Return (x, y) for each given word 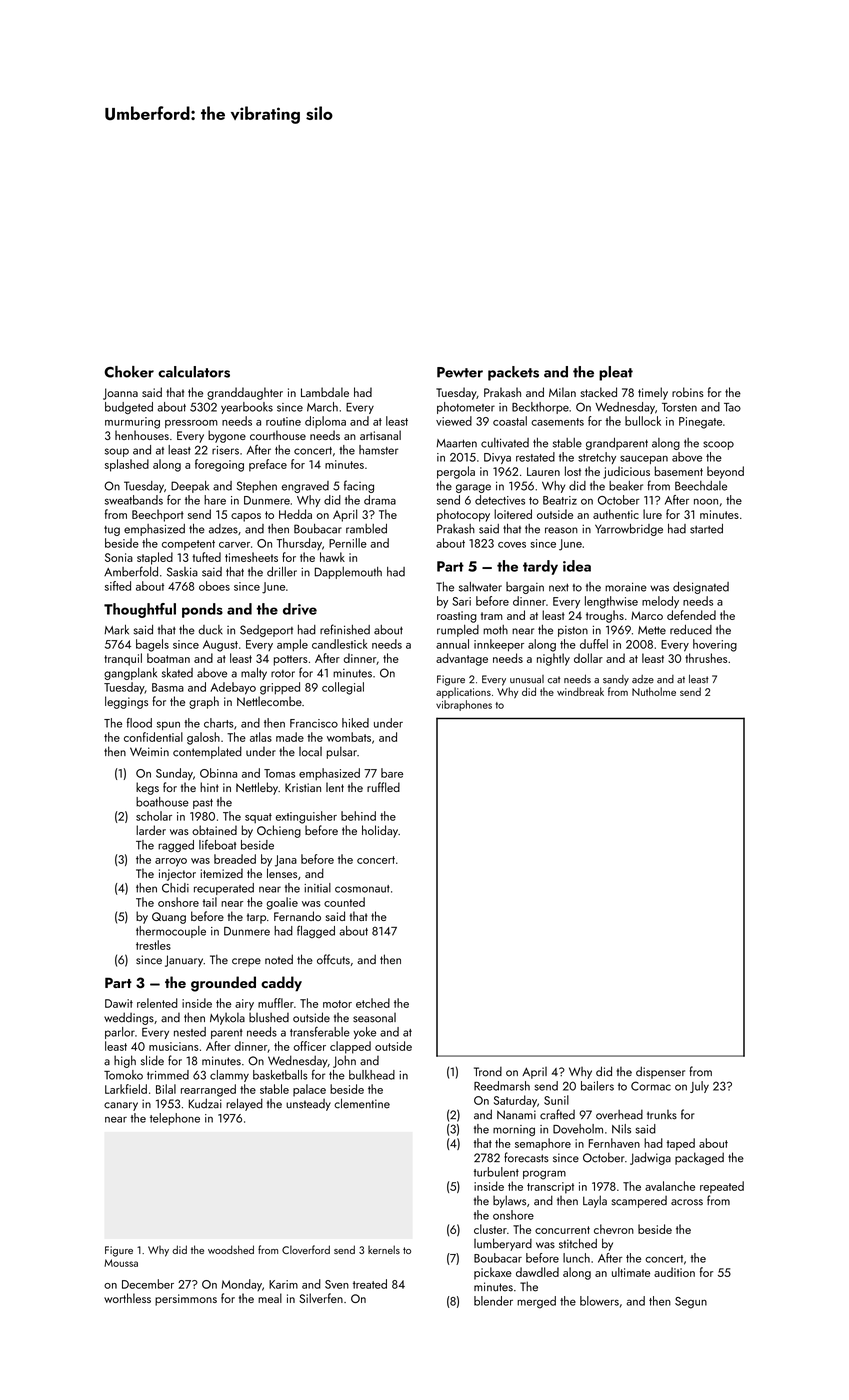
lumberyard (503, 1244)
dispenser (660, 1072)
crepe (246, 962)
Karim (283, 1284)
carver (234, 545)
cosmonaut (362, 889)
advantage (462, 659)
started (706, 529)
